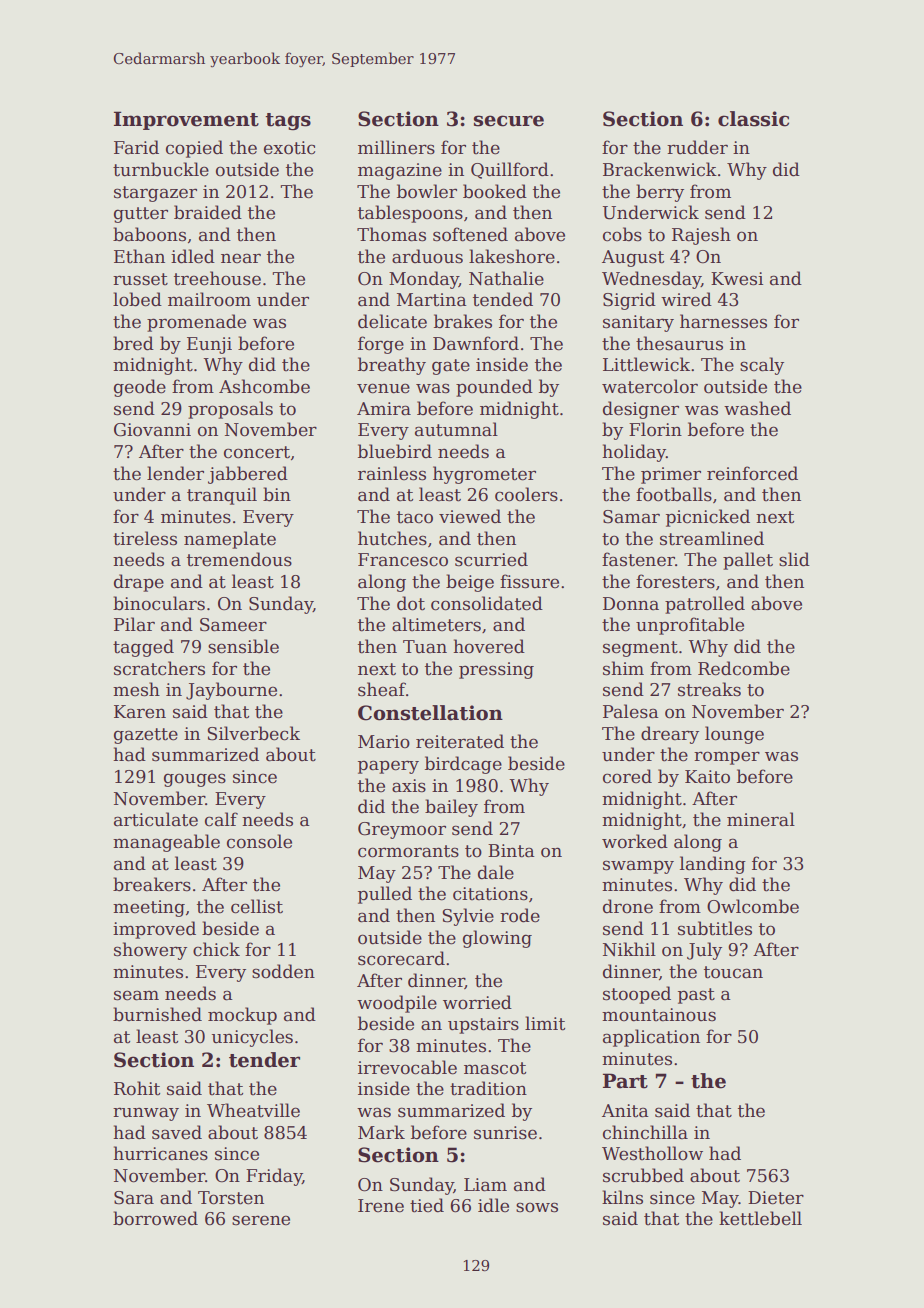 The image size is (924, 1308). Describe the element at coordinates (737, 279) in the screenshot. I see `Kwesi` at that location.
